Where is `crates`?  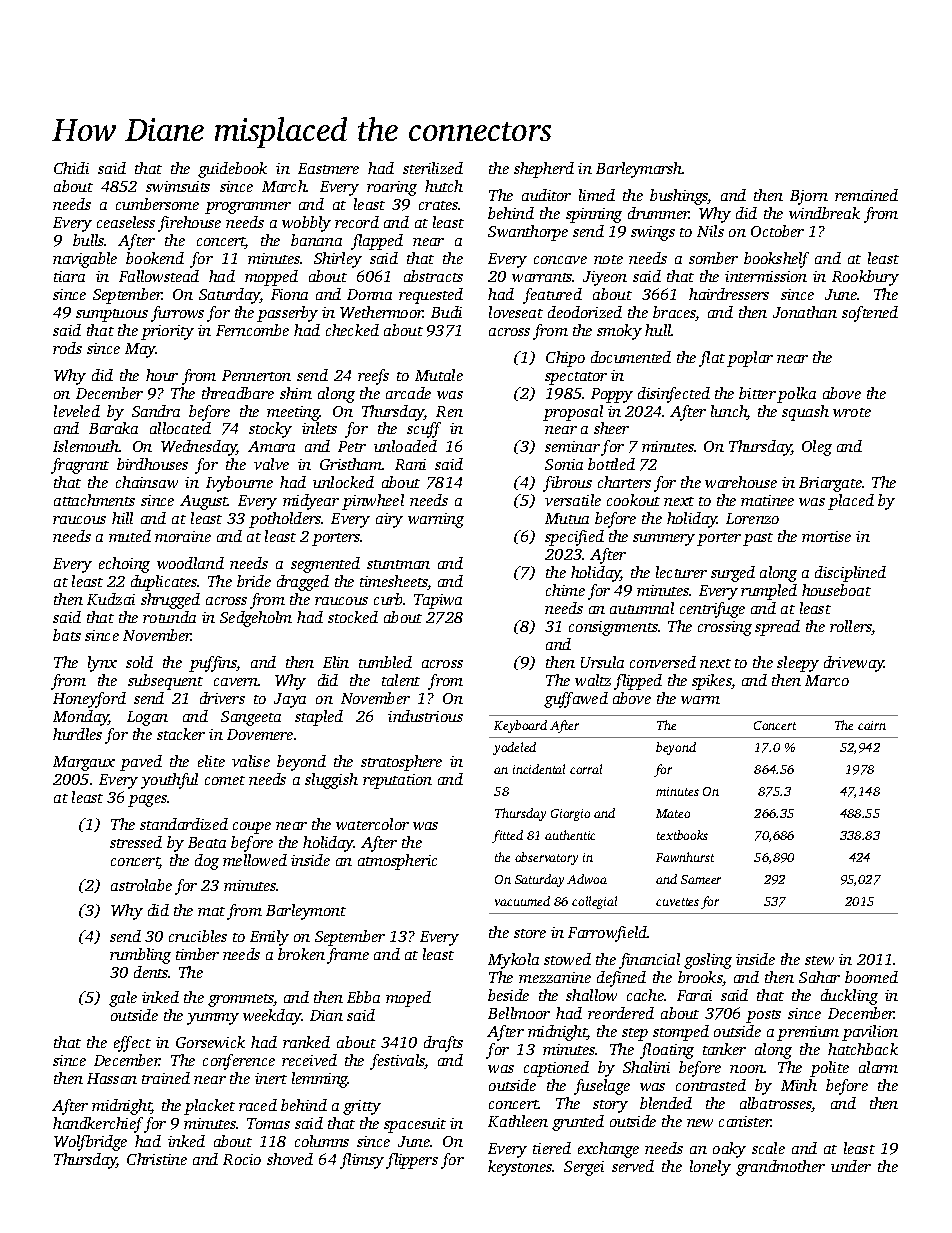 crates is located at coordinates (439, 205).
